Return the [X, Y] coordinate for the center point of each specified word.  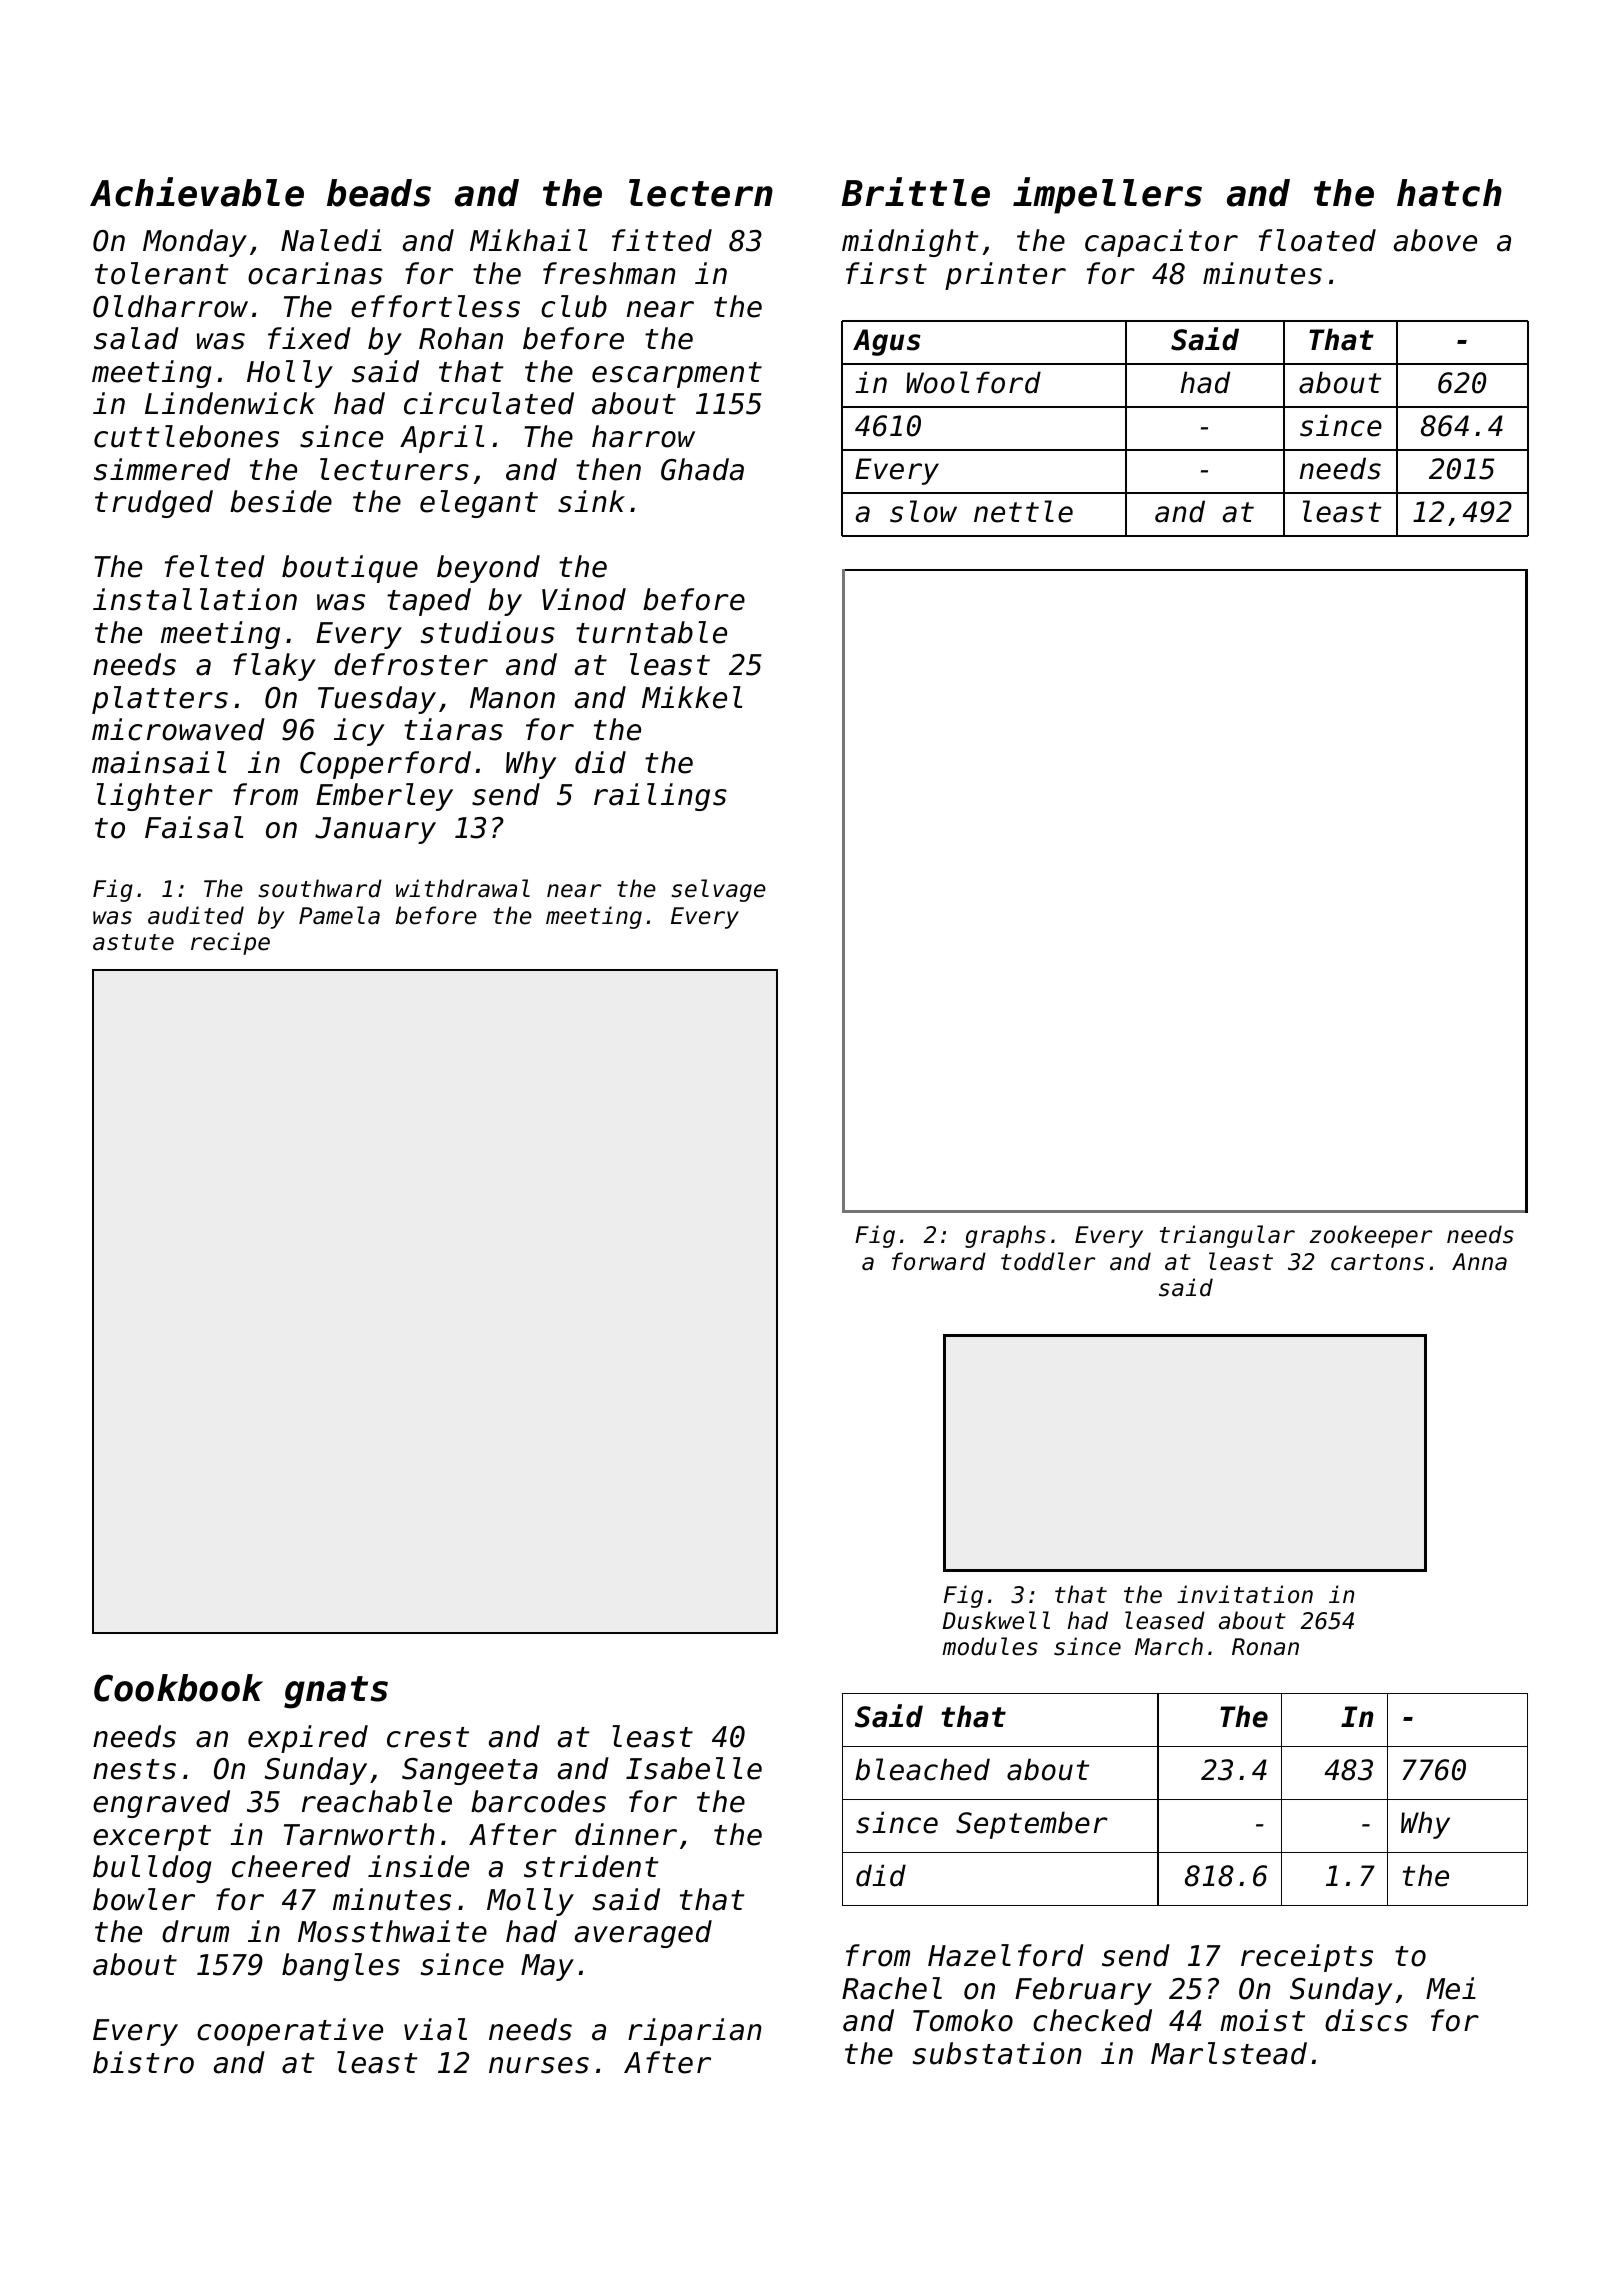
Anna [1479, 1262]
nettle [1023, 511]
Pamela [339, 915]
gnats [336, 1692]
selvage [718, 890]
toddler [1048, 1261]
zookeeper [1371, 1236]
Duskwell [996, 1620]
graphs [1005, 1236]
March [1169, 1646]
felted [215, 566]
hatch [1449, 193]
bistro [143, 2062]
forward [939, 1261]
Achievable [197, 192]
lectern [701, 193]
